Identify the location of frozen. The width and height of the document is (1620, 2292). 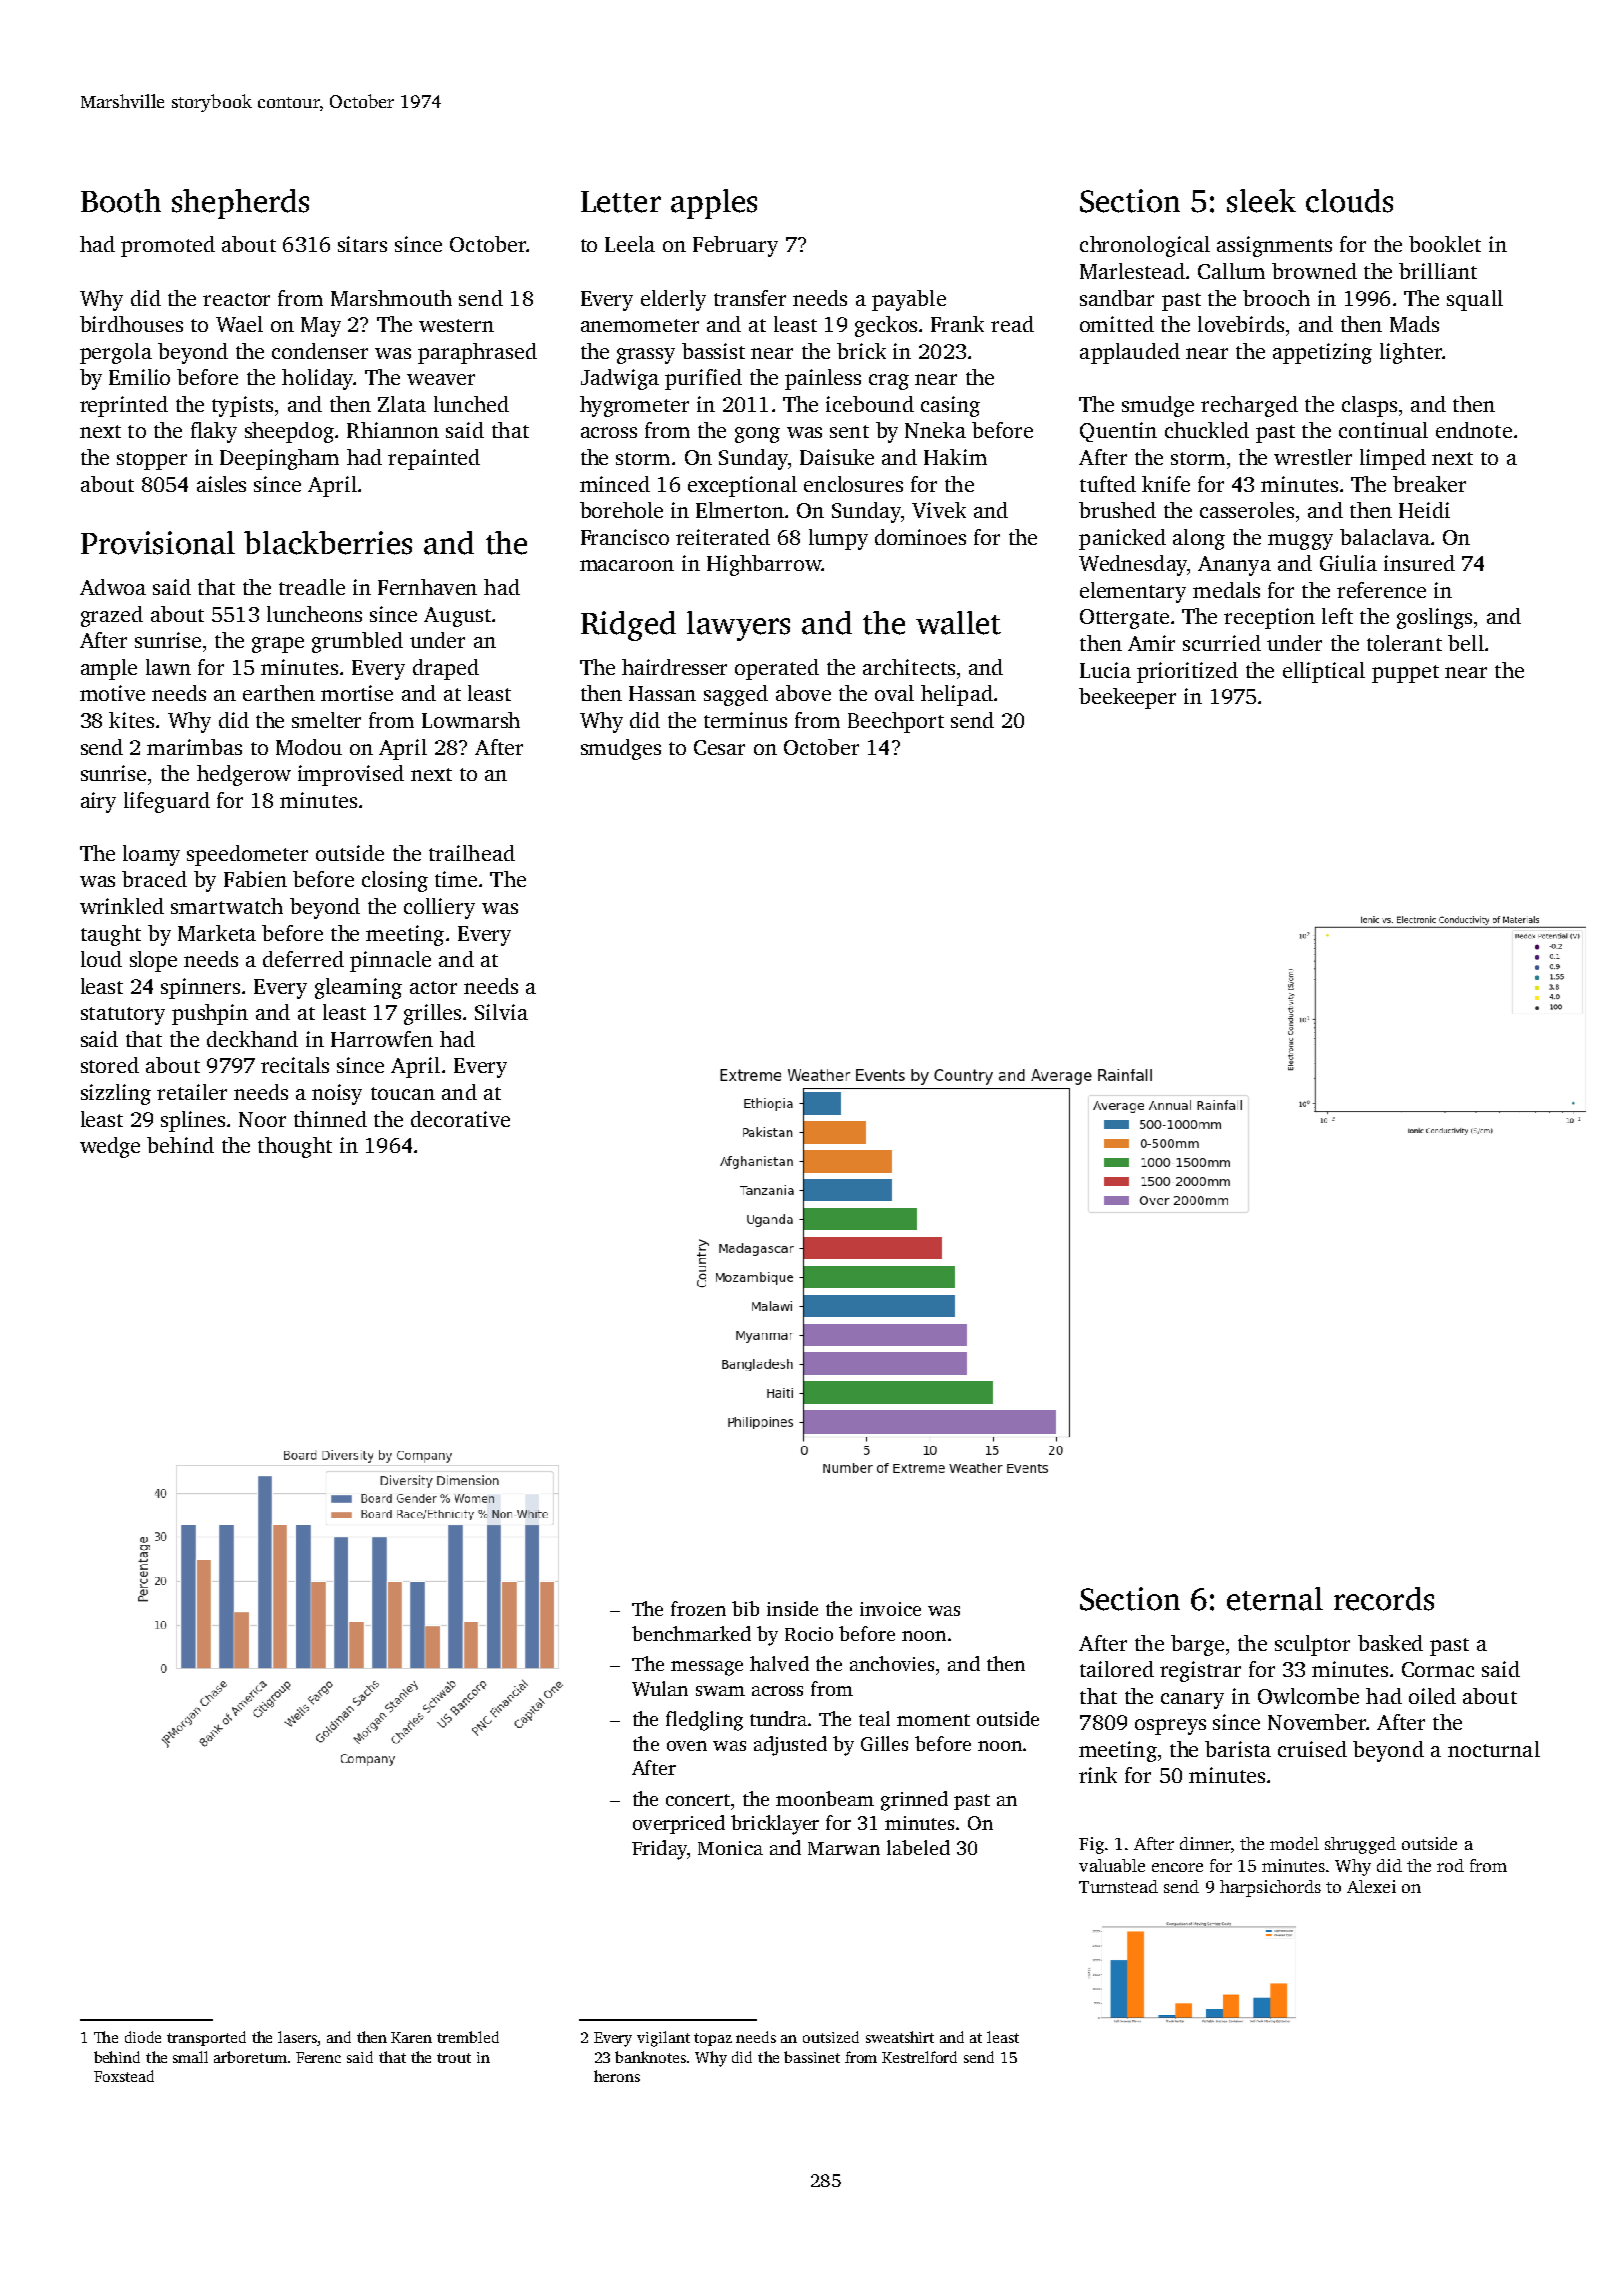
(698, 1608).
